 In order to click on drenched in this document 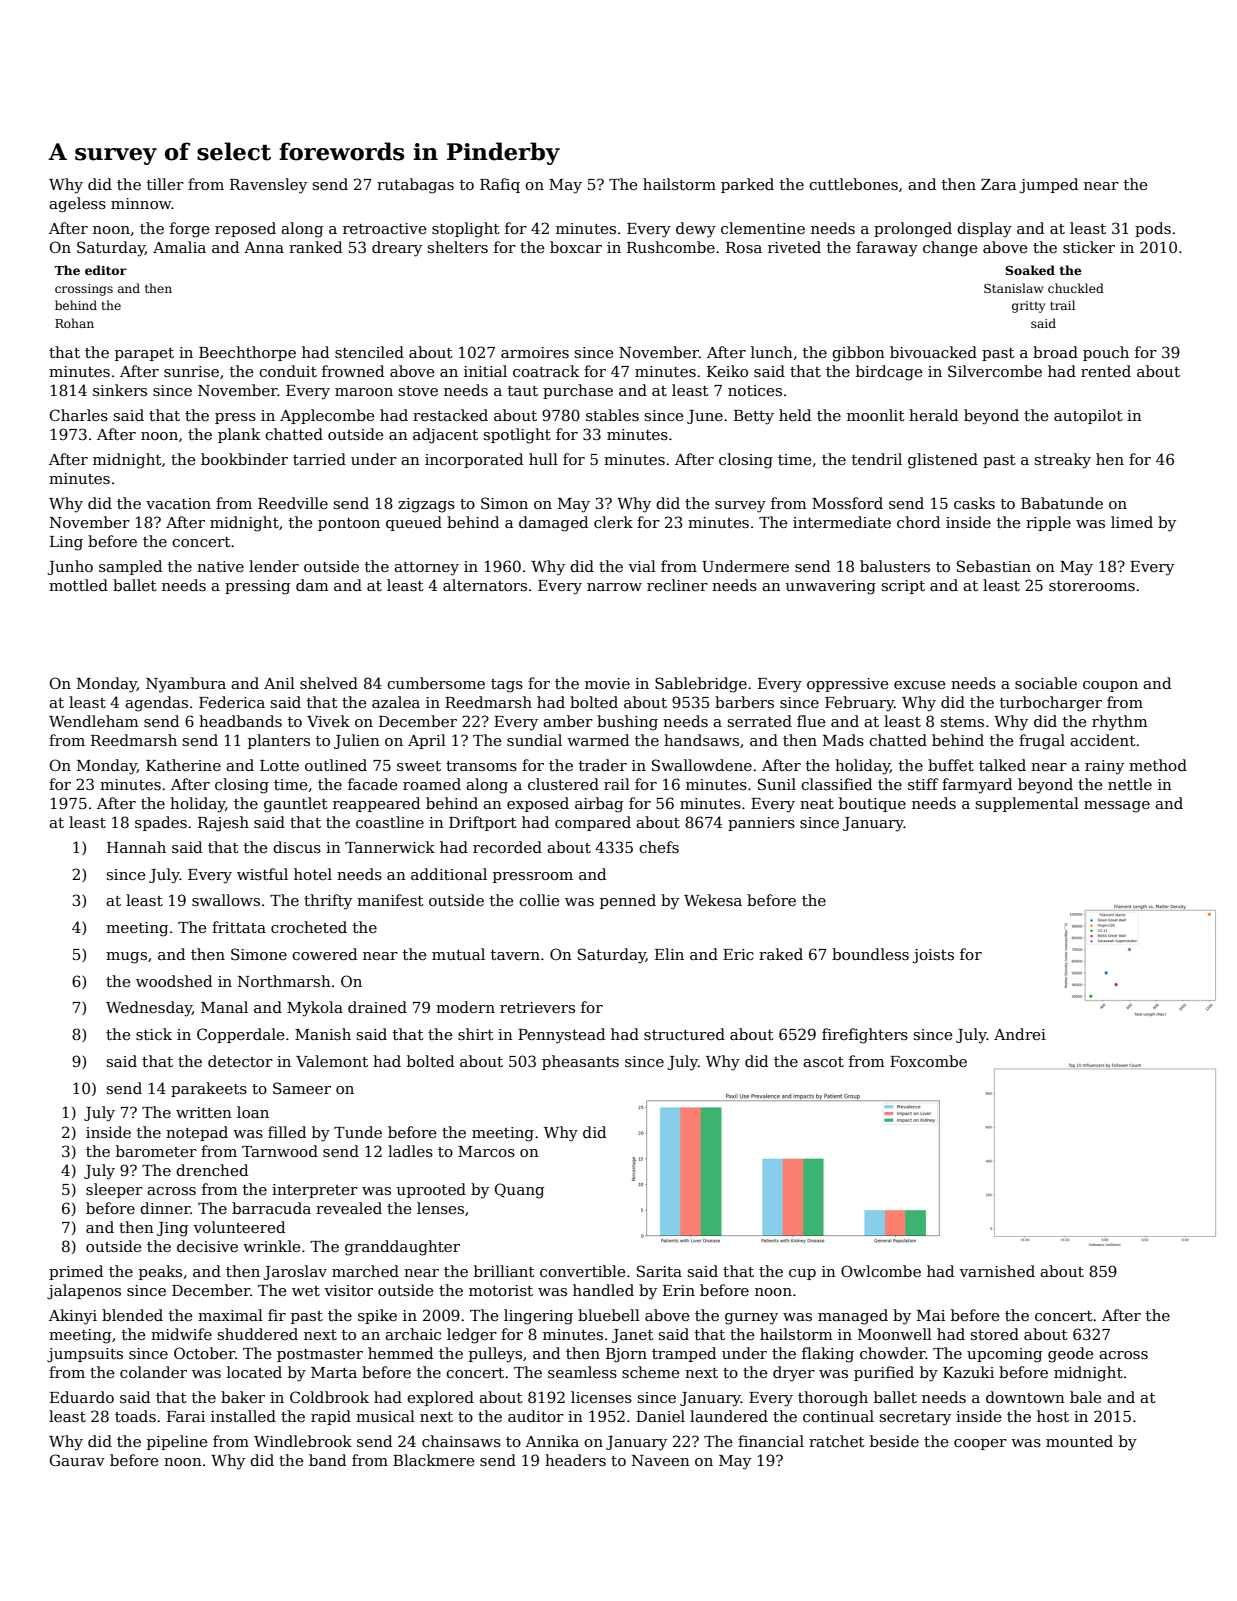, I will do `click(212, 1170)`.
